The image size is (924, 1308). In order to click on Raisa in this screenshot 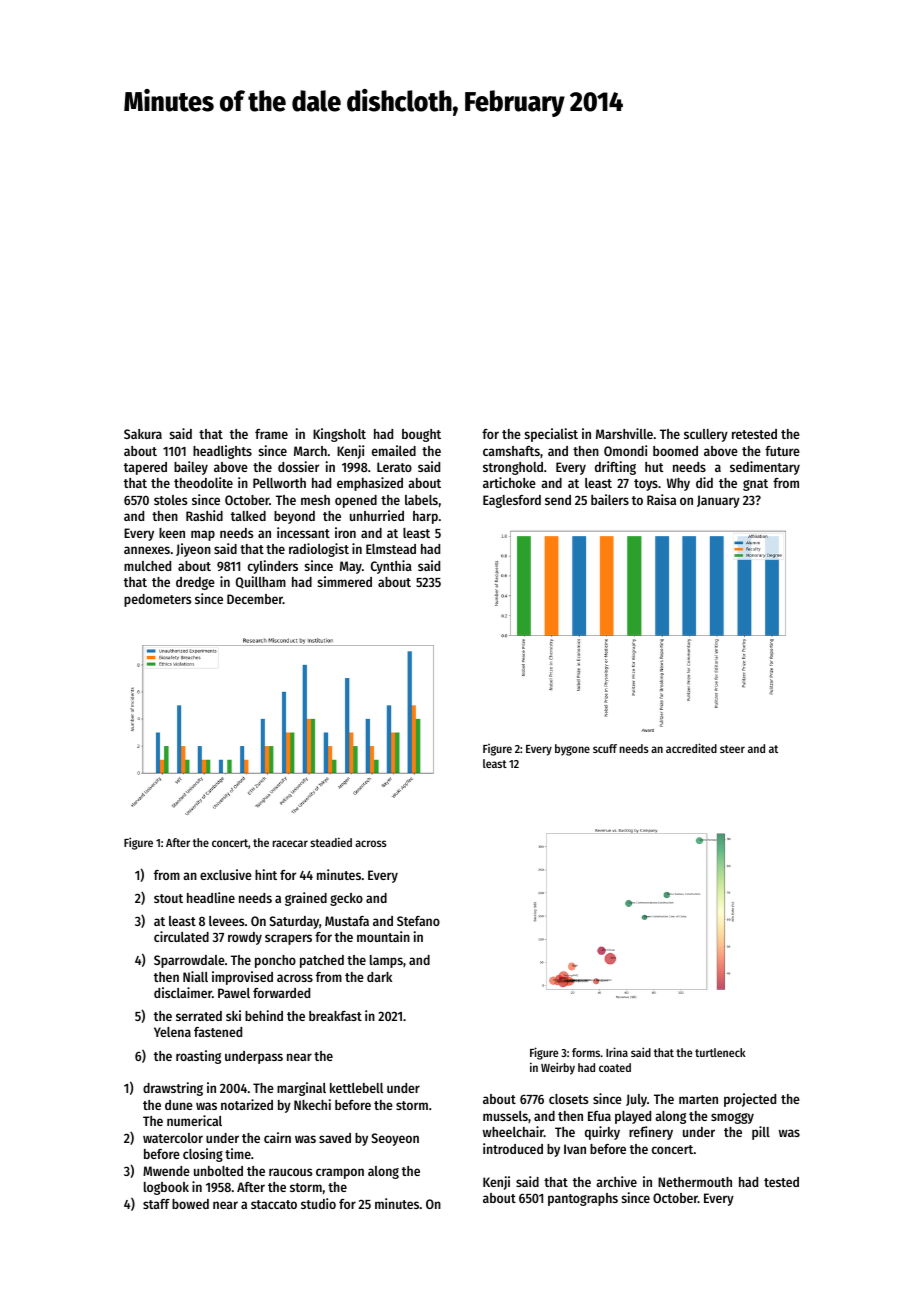, I will do `click(661, 499)`.
